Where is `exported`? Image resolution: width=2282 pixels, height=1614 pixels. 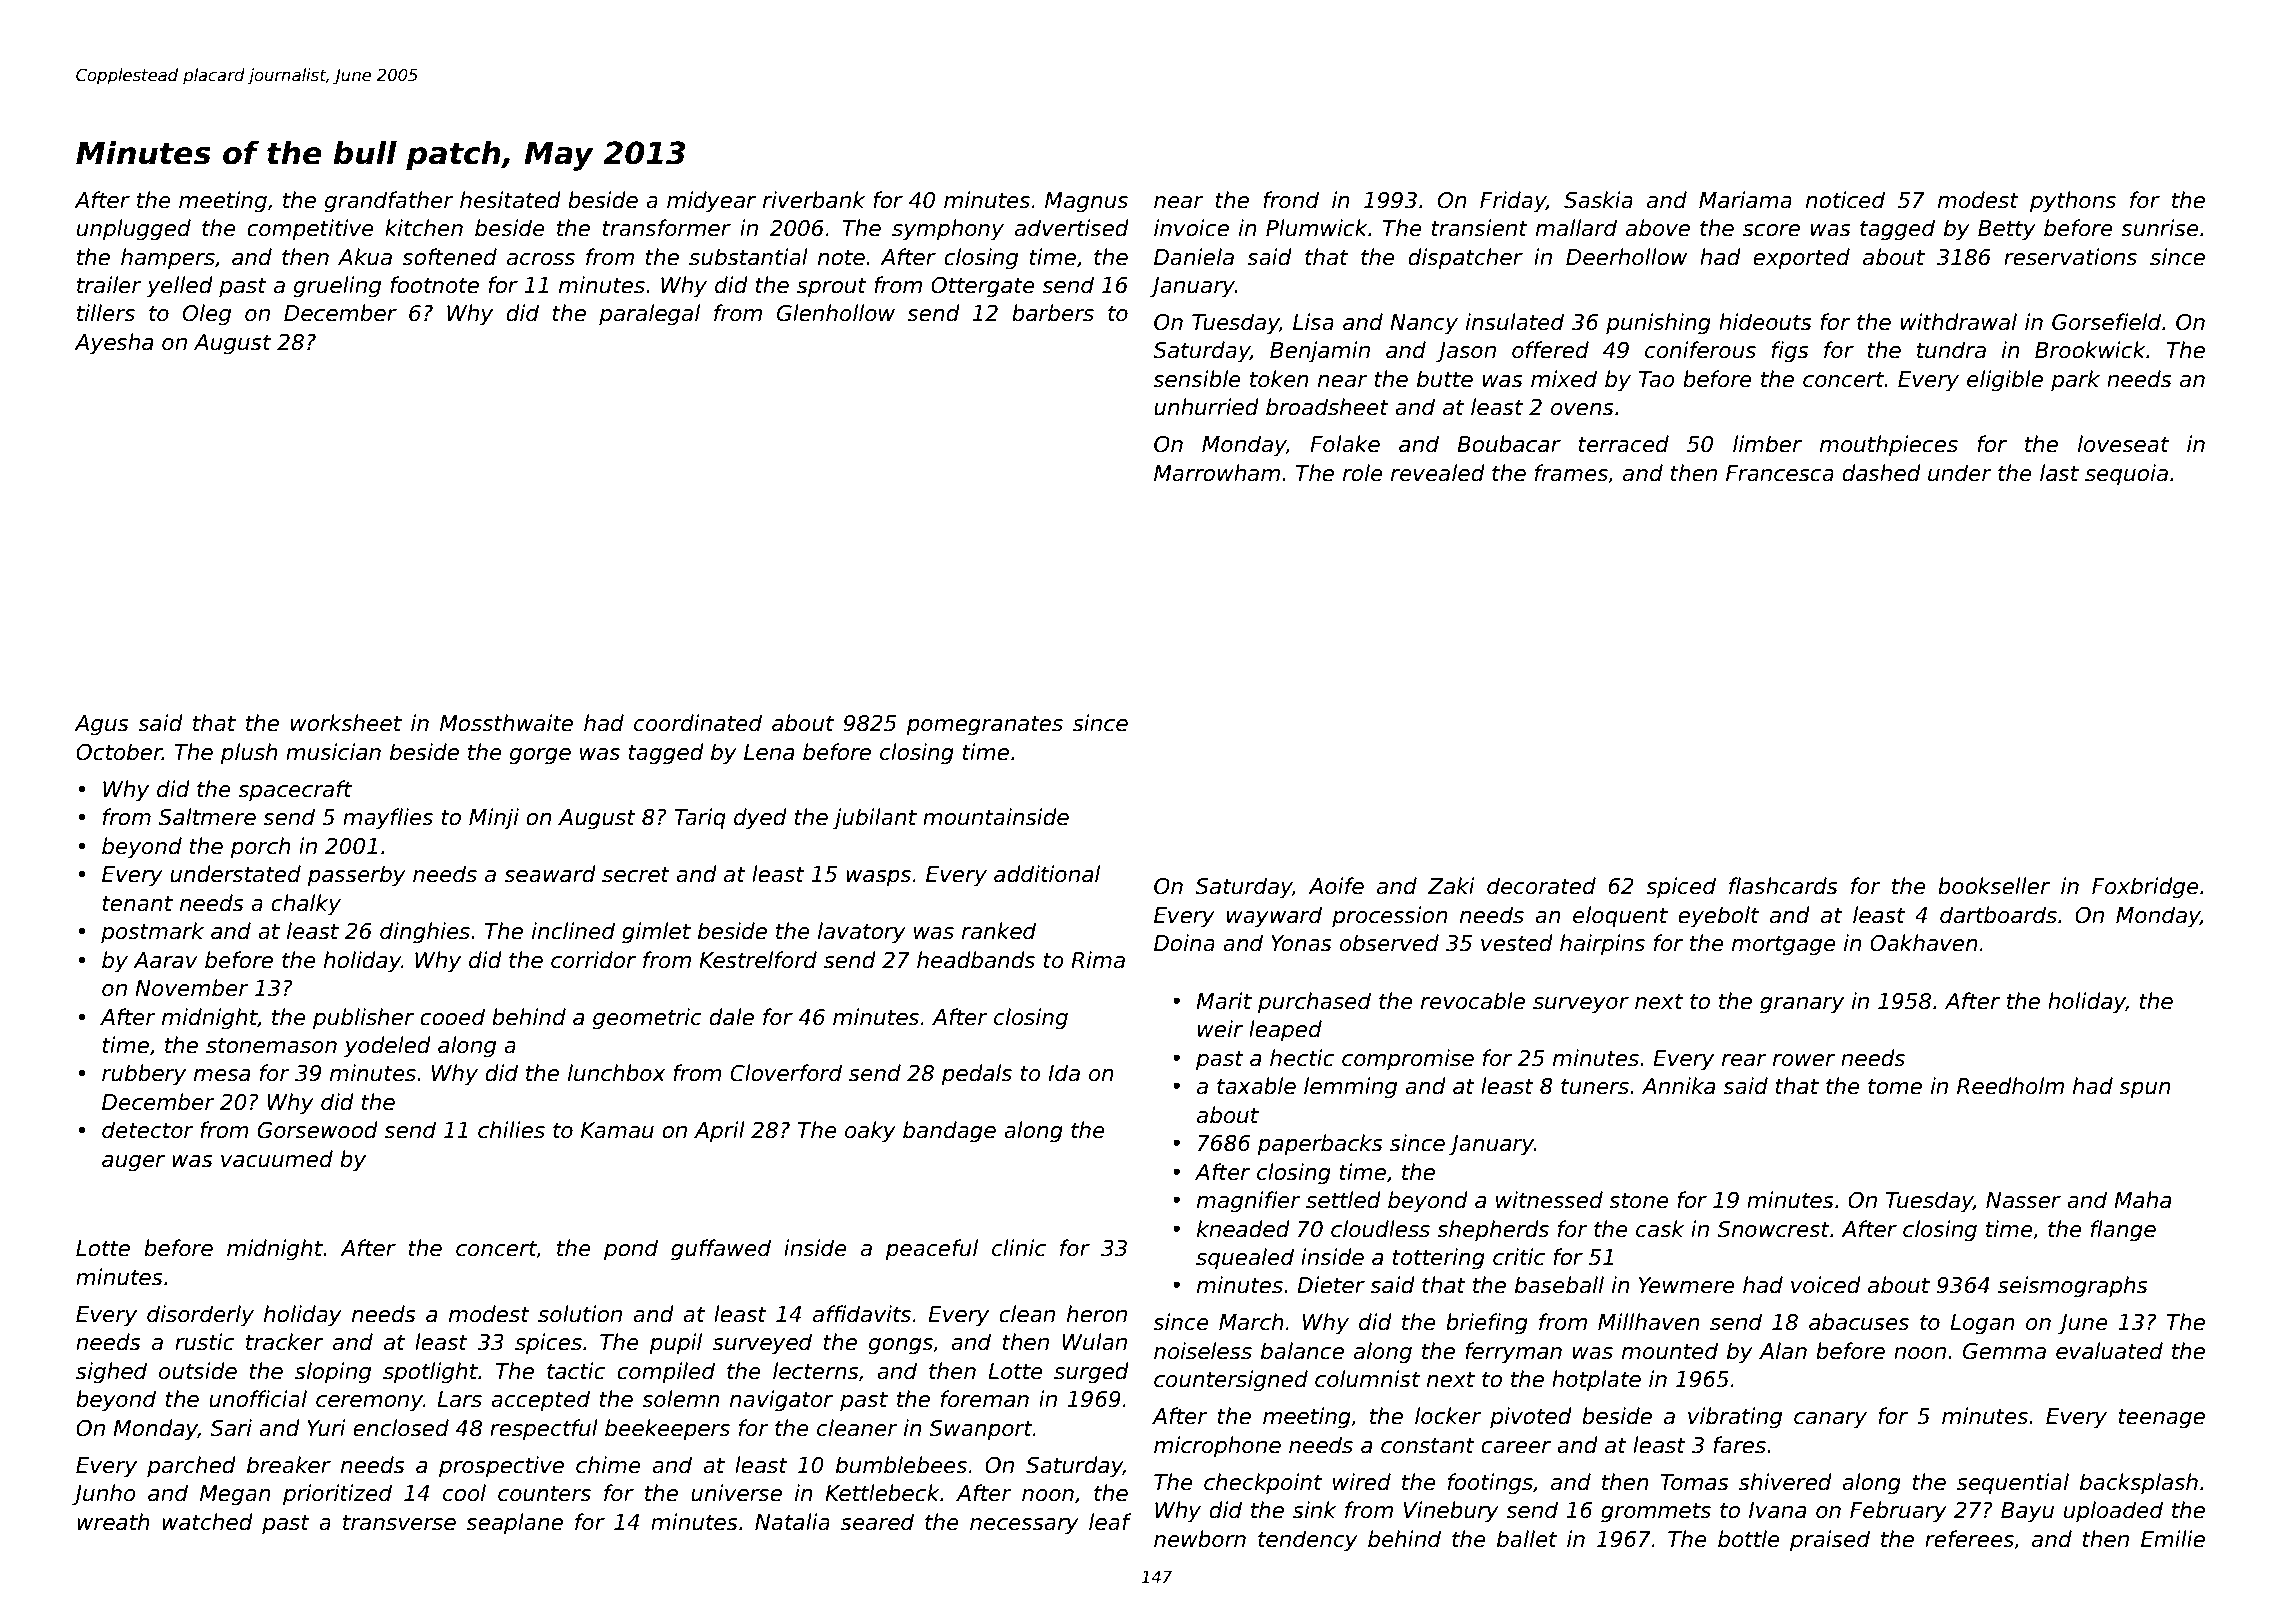
exported is located at coordinates (1801, 259).
